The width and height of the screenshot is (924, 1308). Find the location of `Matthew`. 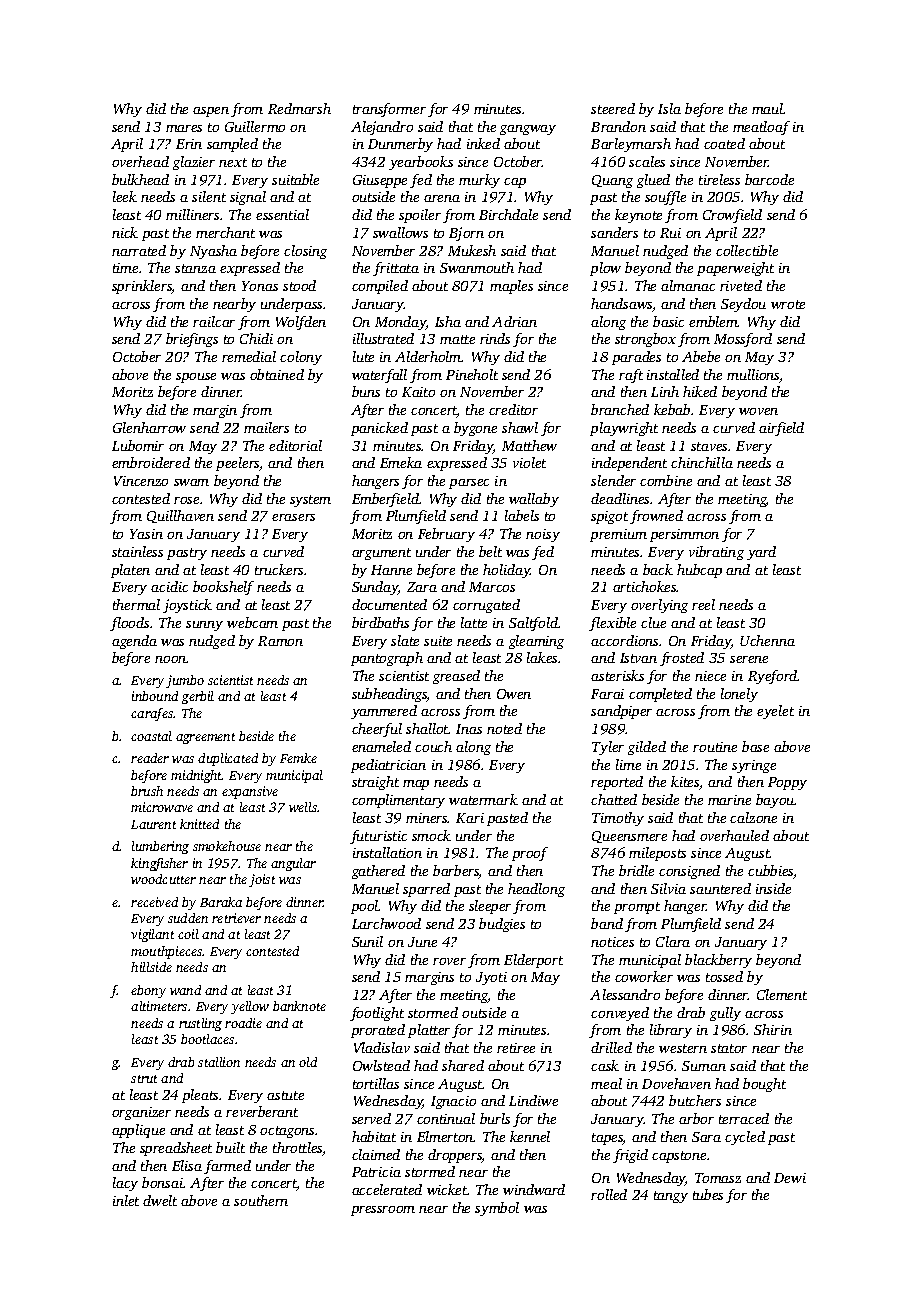

Matthew is located at coordinates (529, 445).
